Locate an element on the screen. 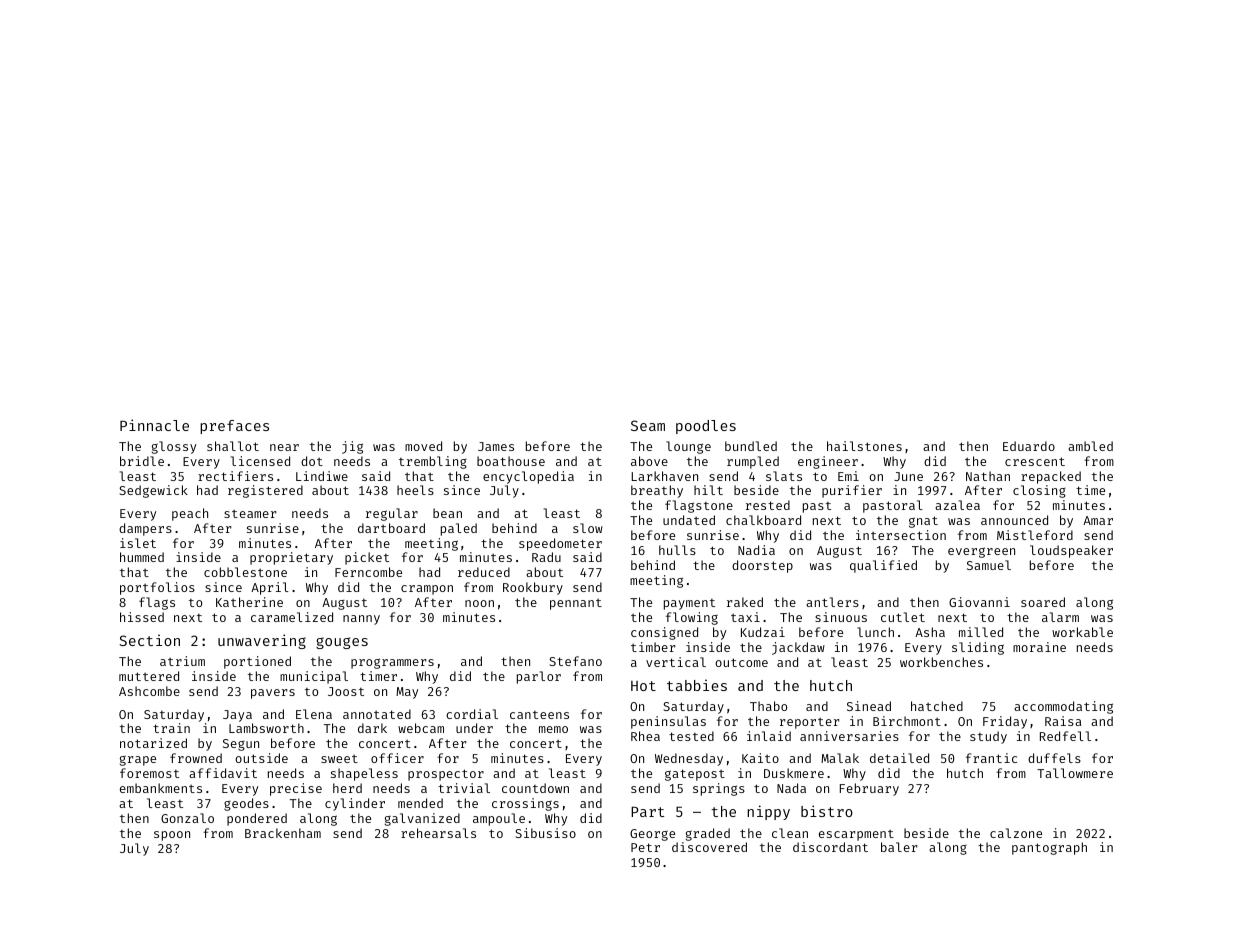 This screenshot has height=952, width=1233. Larkhaven is located at coordinates (664, 476).
